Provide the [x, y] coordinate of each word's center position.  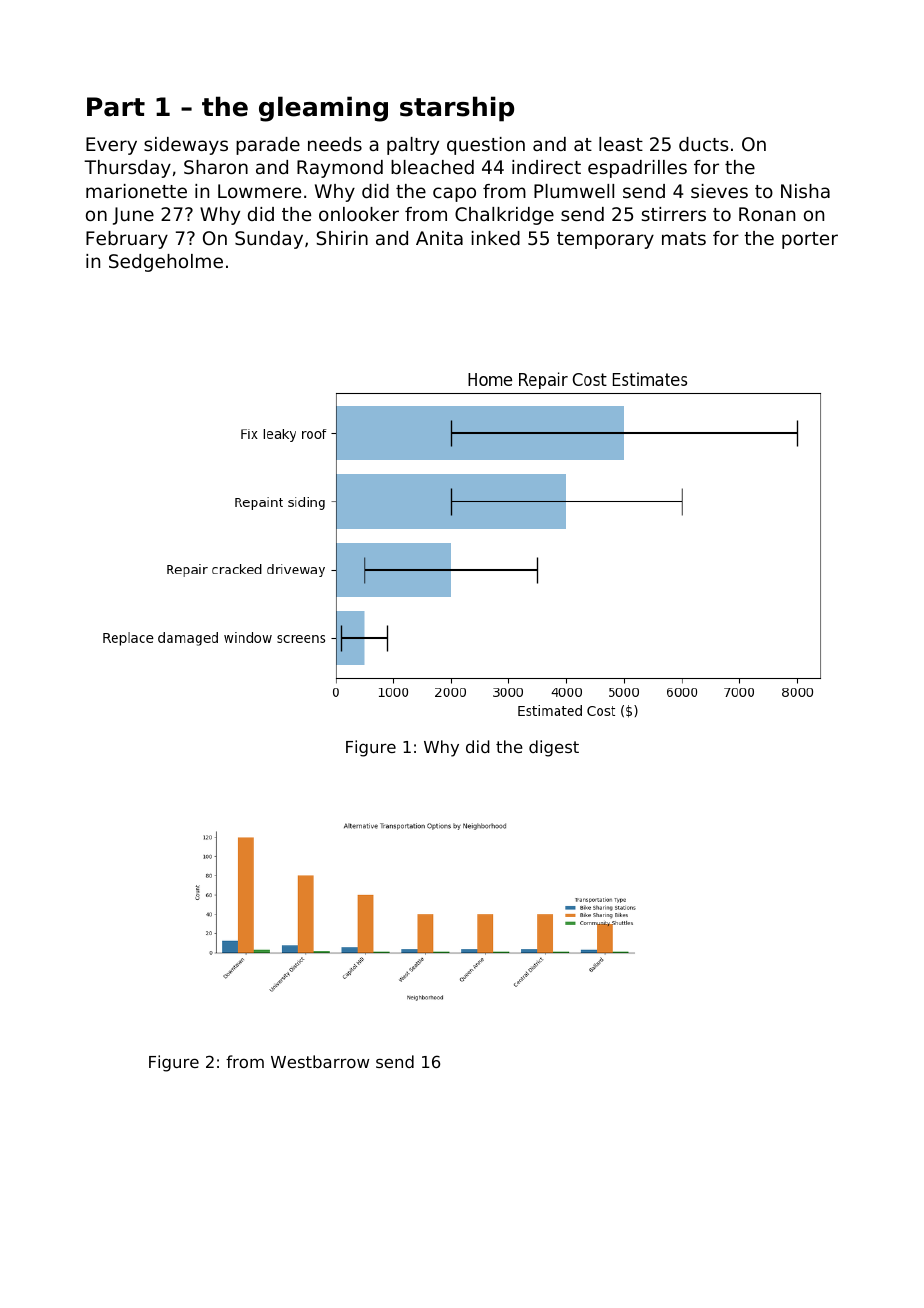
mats [684, 238]
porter [810, 240]
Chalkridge [504, 216]
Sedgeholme [166, 263]
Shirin [342, 238]
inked [496, 238]
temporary [605, 240]
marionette [136, 191]
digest [554, 748]
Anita [439, 238]
